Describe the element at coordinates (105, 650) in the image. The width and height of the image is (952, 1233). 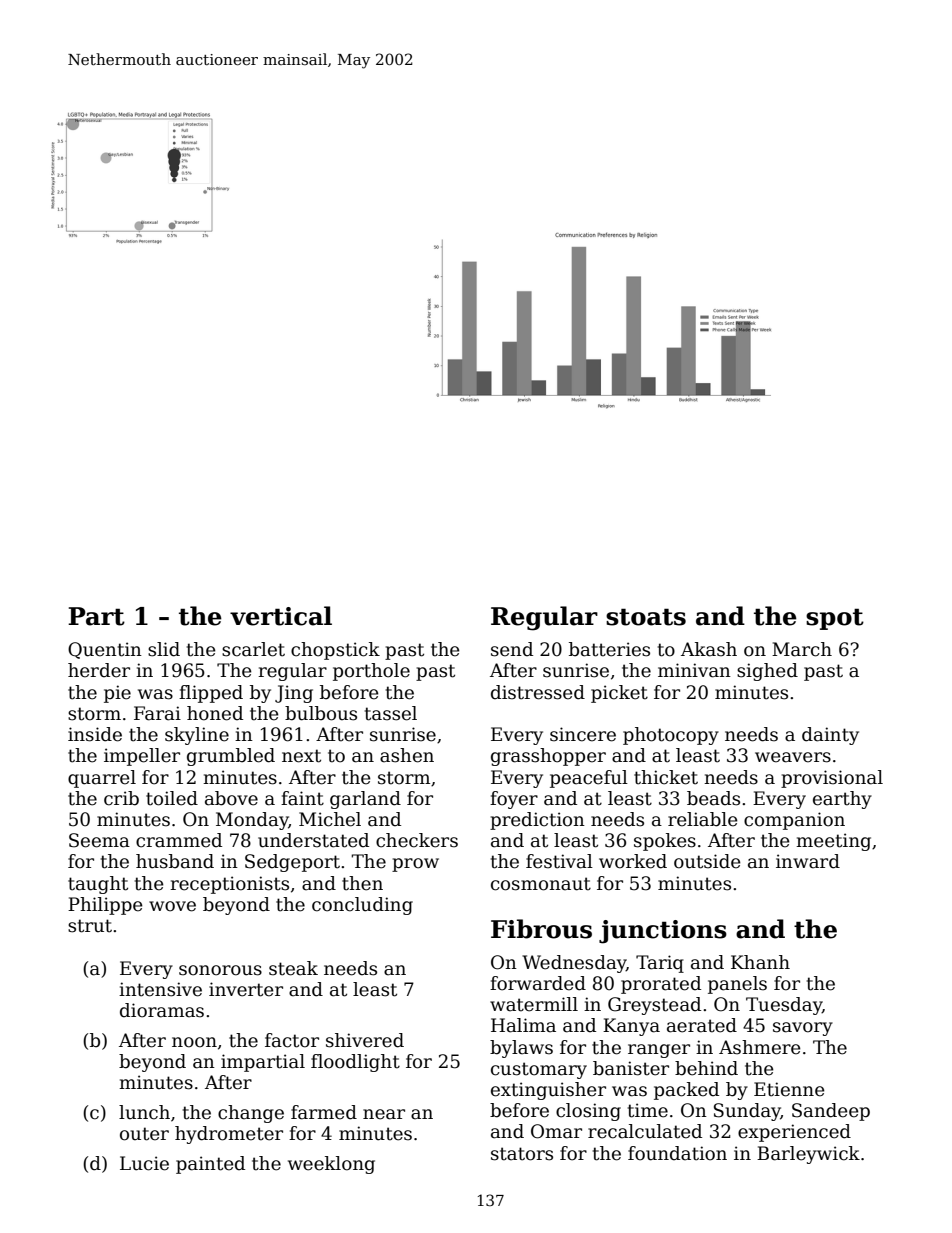
I see `Quentin` at that location.
